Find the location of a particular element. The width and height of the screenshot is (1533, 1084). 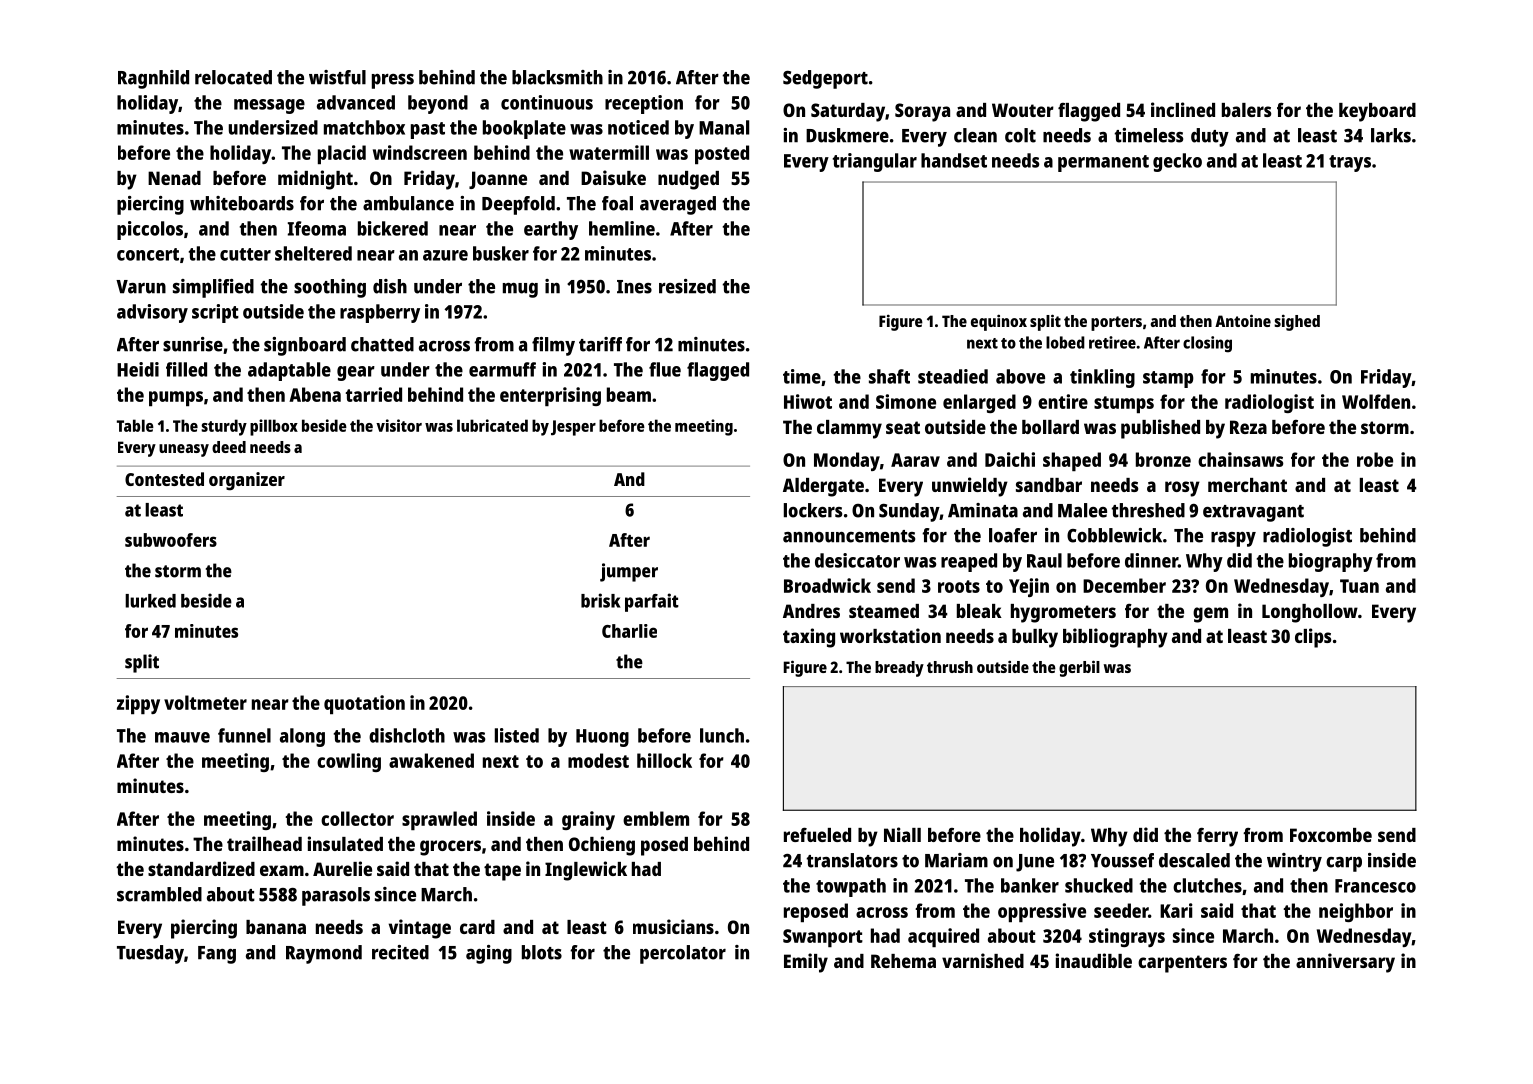

Tuan is located at coordinates (1359, 586).
